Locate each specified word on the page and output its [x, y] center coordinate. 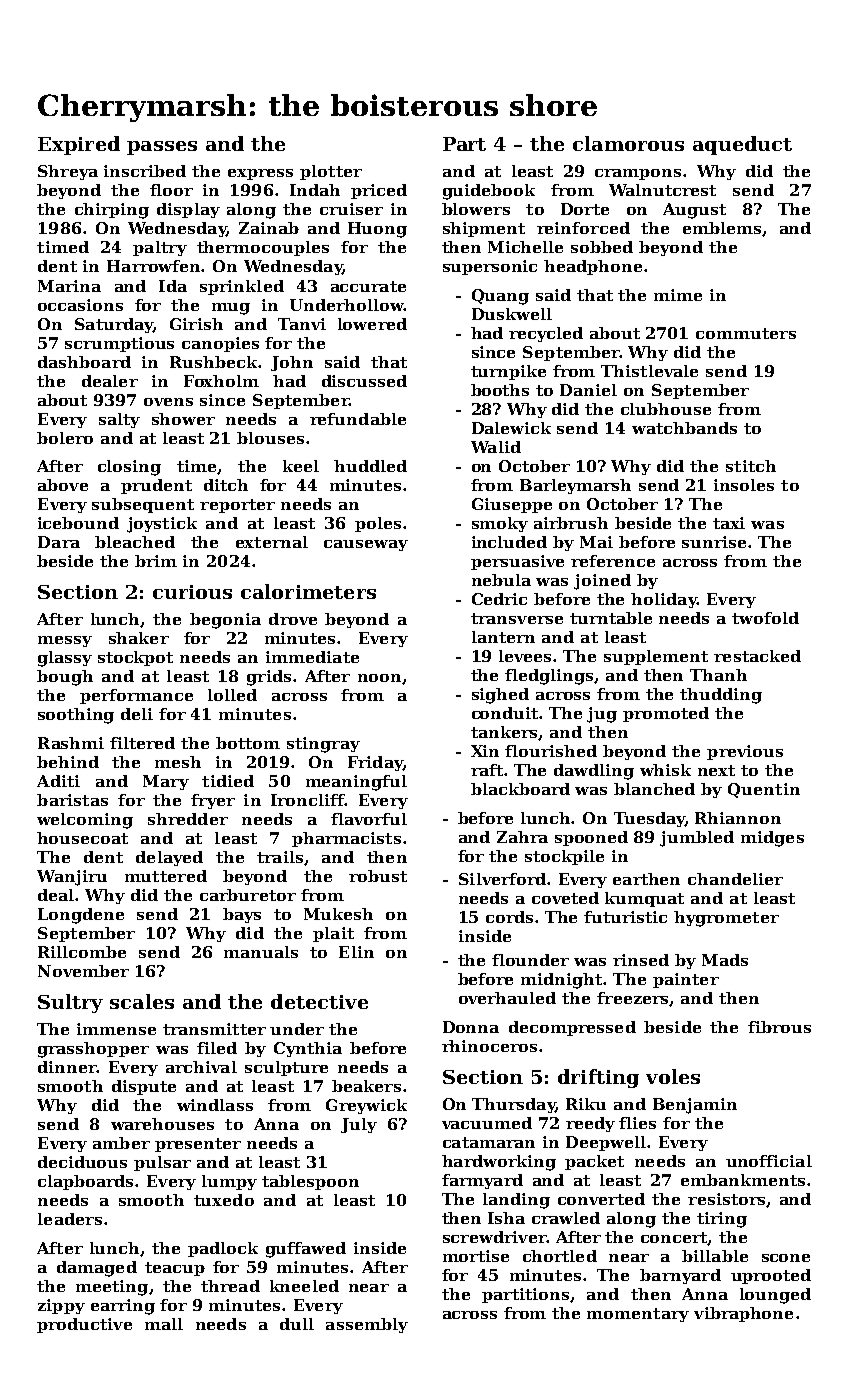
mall [164, 1324]
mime [678, 295]
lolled [232, 695]
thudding [721, 696]
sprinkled [242, 287]
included [509, 542]
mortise [476, 1256]
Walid [496, 447]
